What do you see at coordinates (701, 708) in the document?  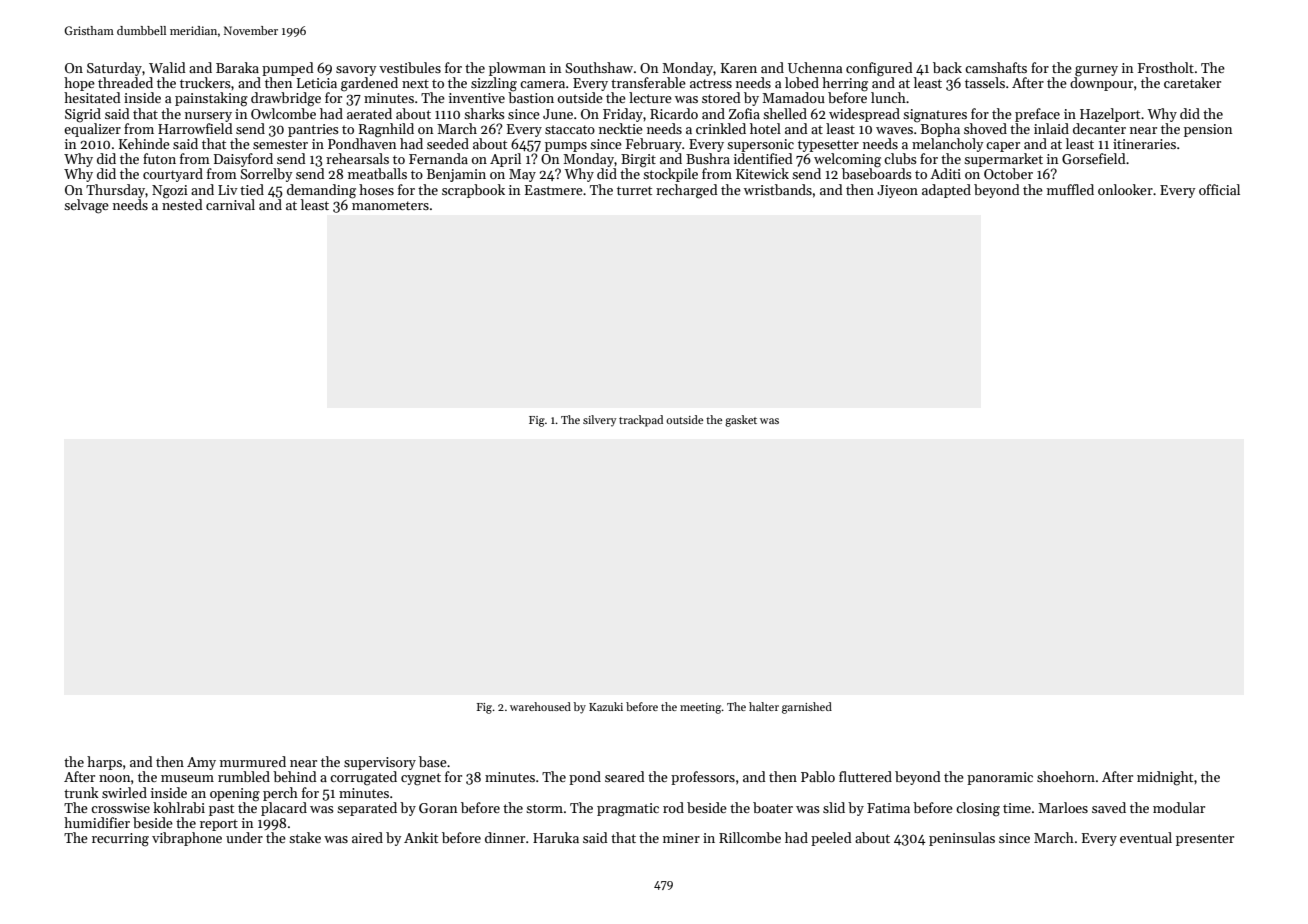 I see `meeting` at bounding box center [701, 708].
